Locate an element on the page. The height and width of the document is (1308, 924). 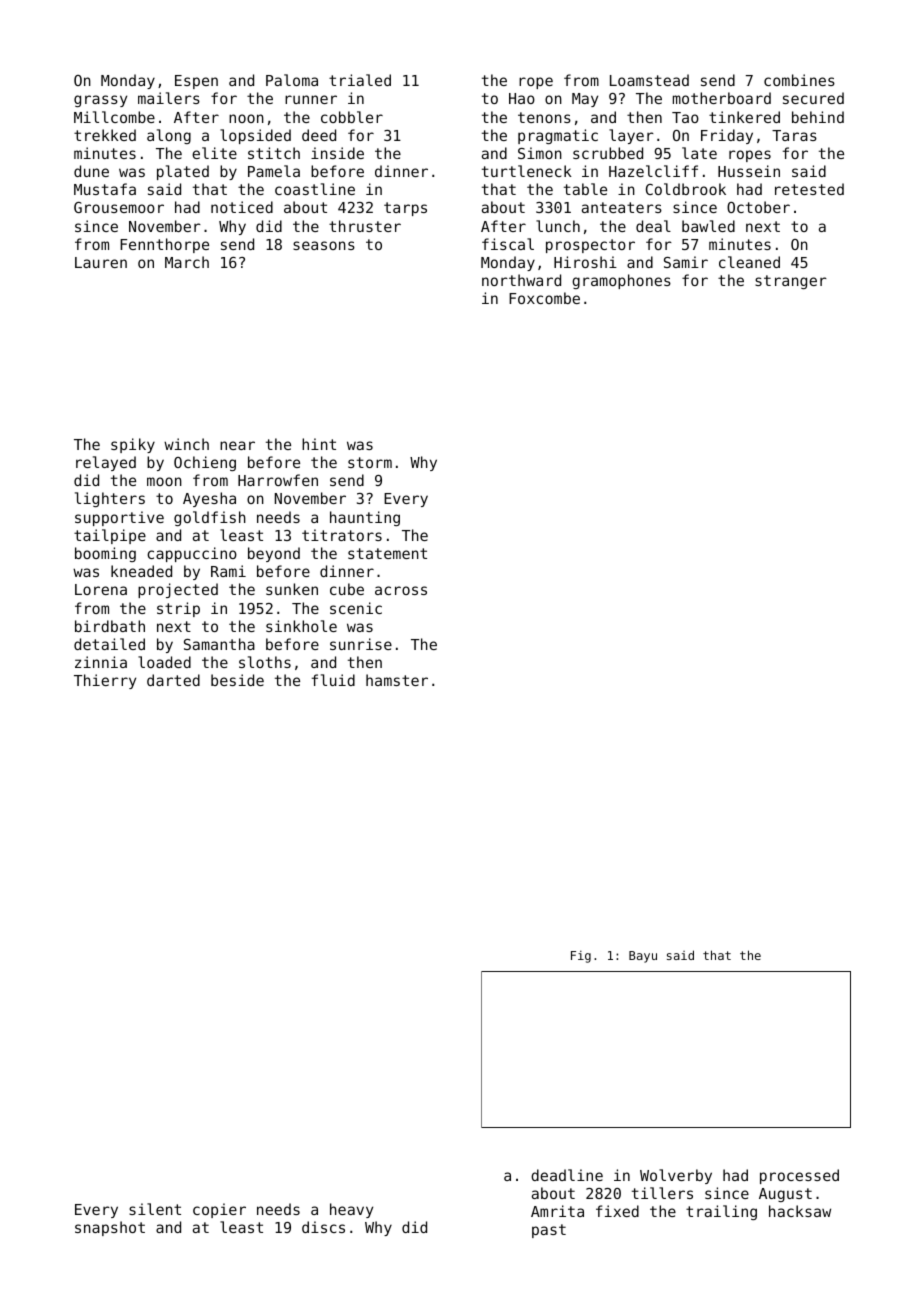
hamster is located at coordinates (397, 680).
